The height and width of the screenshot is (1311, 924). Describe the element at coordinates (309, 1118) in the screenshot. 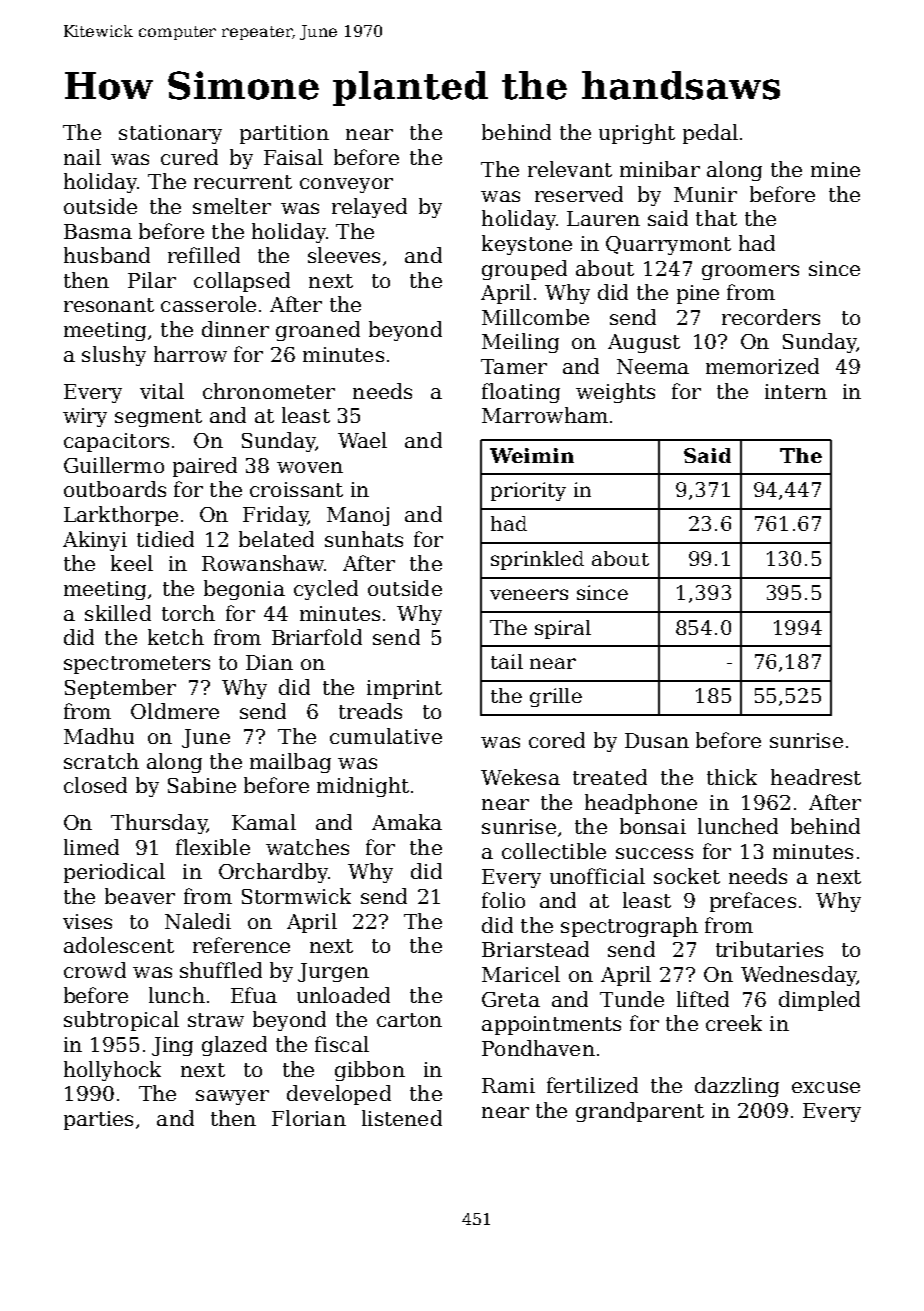

I see `Florian` at that location.
